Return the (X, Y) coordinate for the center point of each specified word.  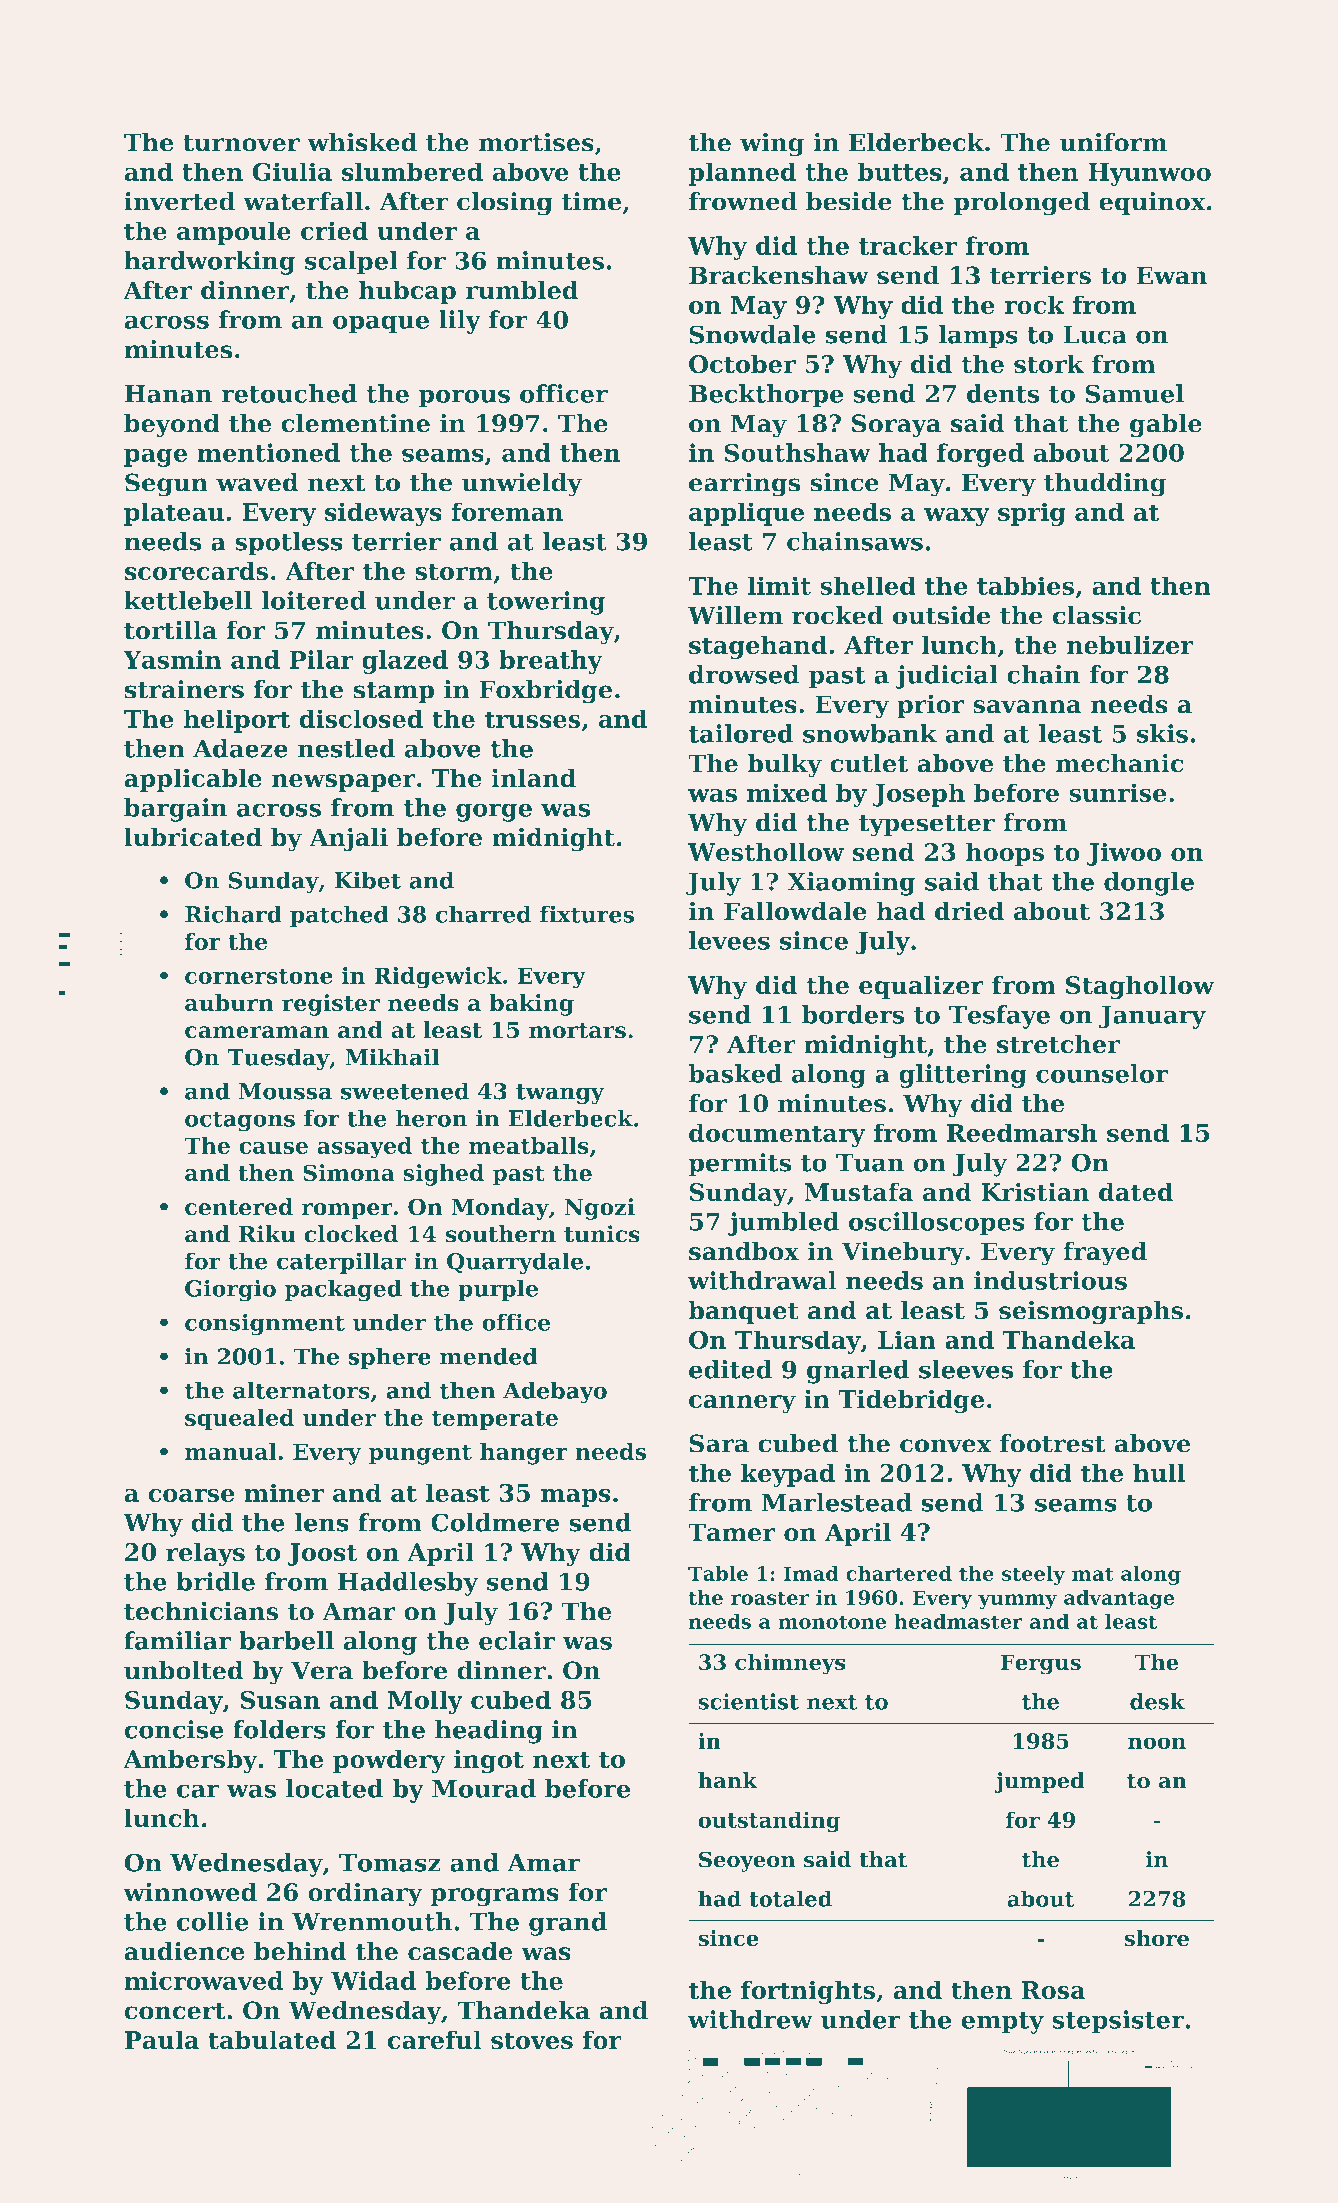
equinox (1152, 204)
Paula (162, 2039)
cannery (742, 1404)
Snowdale (752, 334)
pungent (420, 1454)
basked (735, 1073)
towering (546, 603)
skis (1162, 733)
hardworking (209, 263)
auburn (229, 1003)
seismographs (1091, 1312)
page (155, 457)
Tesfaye (999, 1017)
